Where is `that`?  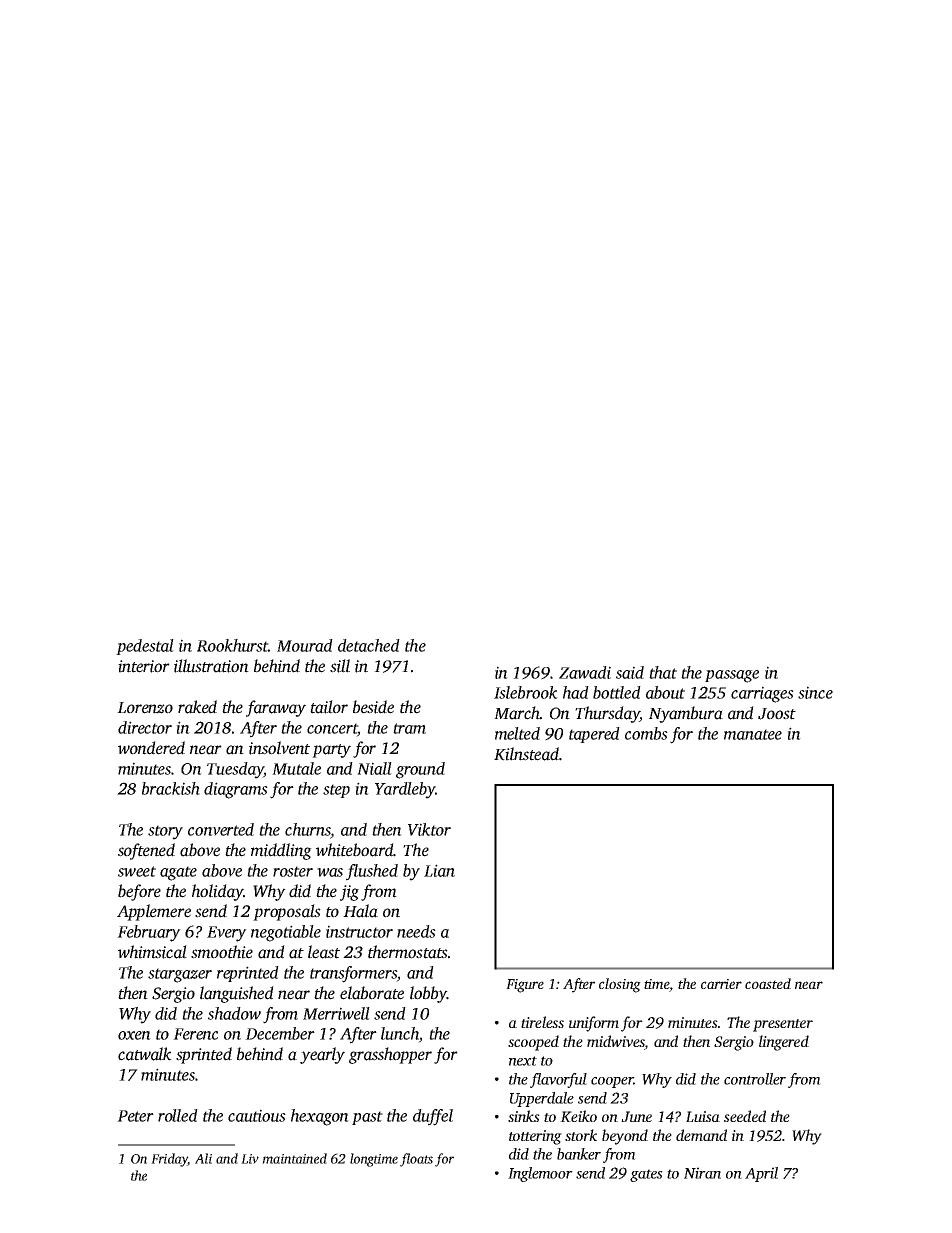
that is located at coordinates (663, 672).
